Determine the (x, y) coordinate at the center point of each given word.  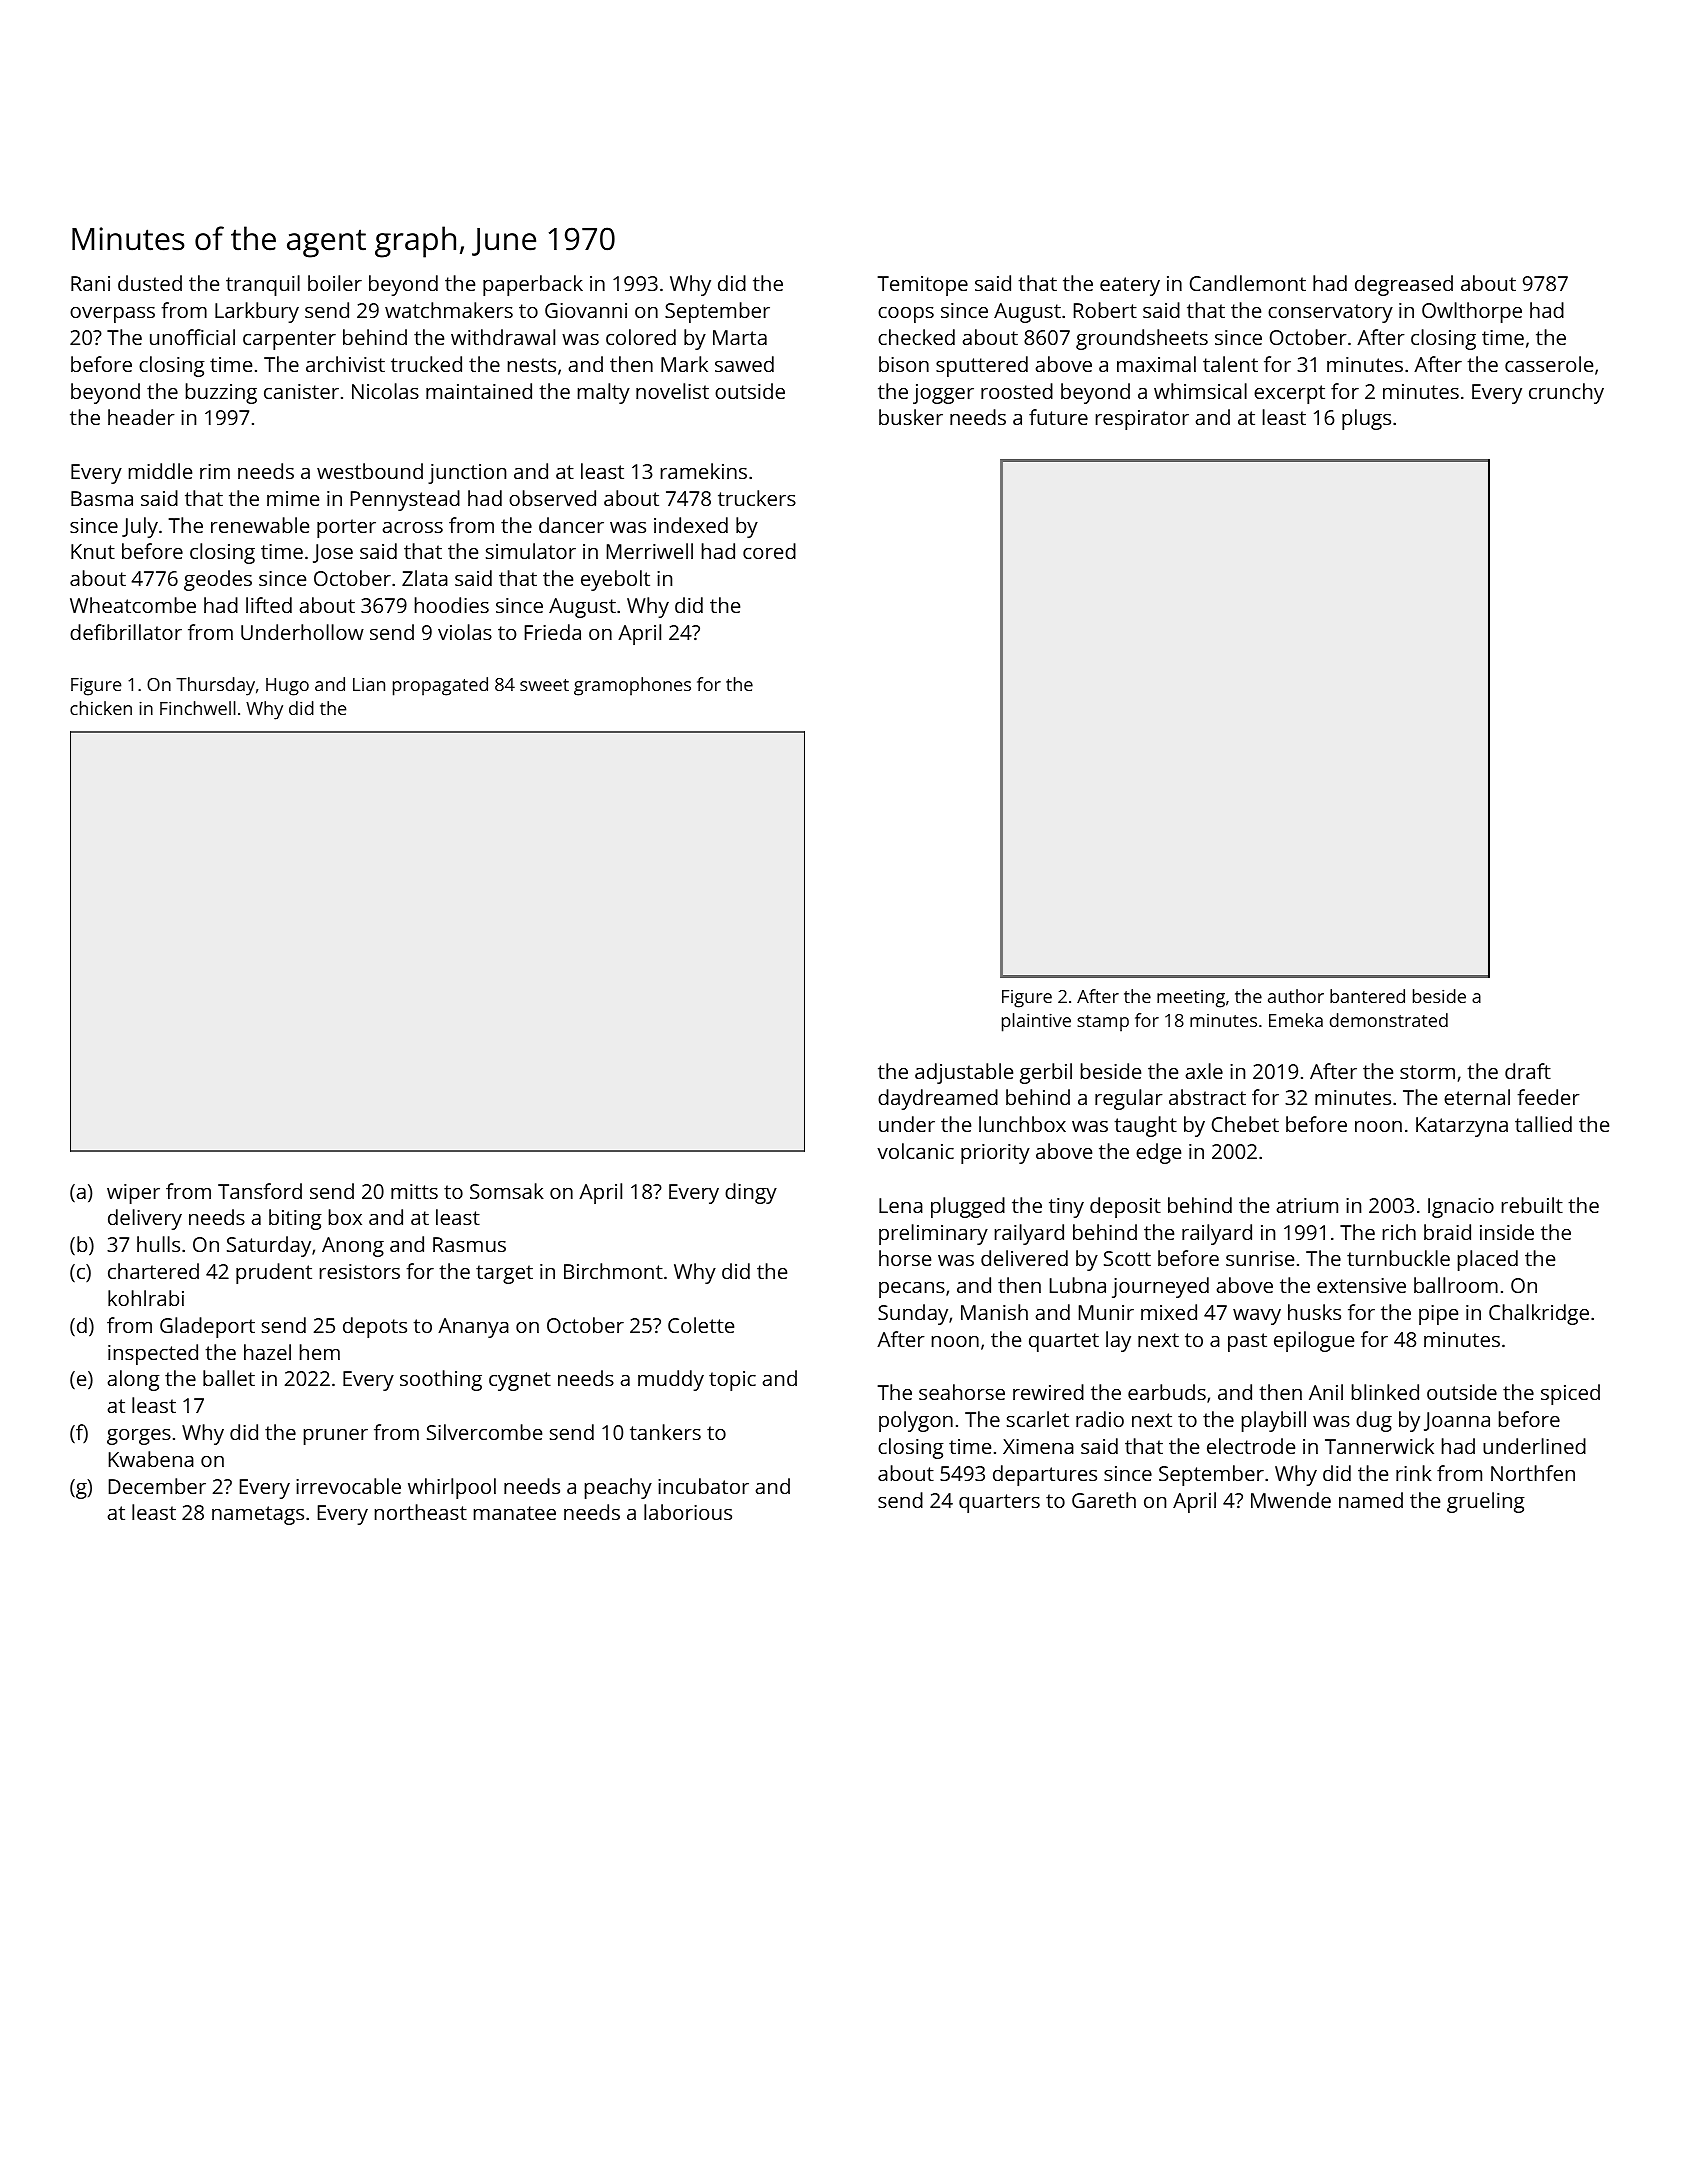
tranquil (263, 285)
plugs (1366, 419)
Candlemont (1248, 283)
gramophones (632, 686)
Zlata (425, 578)
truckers (757, 498)
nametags (258, 1515)
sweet (544, 685)
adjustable (964, 1073)
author (1296, 996)
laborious (688, 1512)
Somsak (507, 1191)
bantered (1367, 996)
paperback (533, 285)
